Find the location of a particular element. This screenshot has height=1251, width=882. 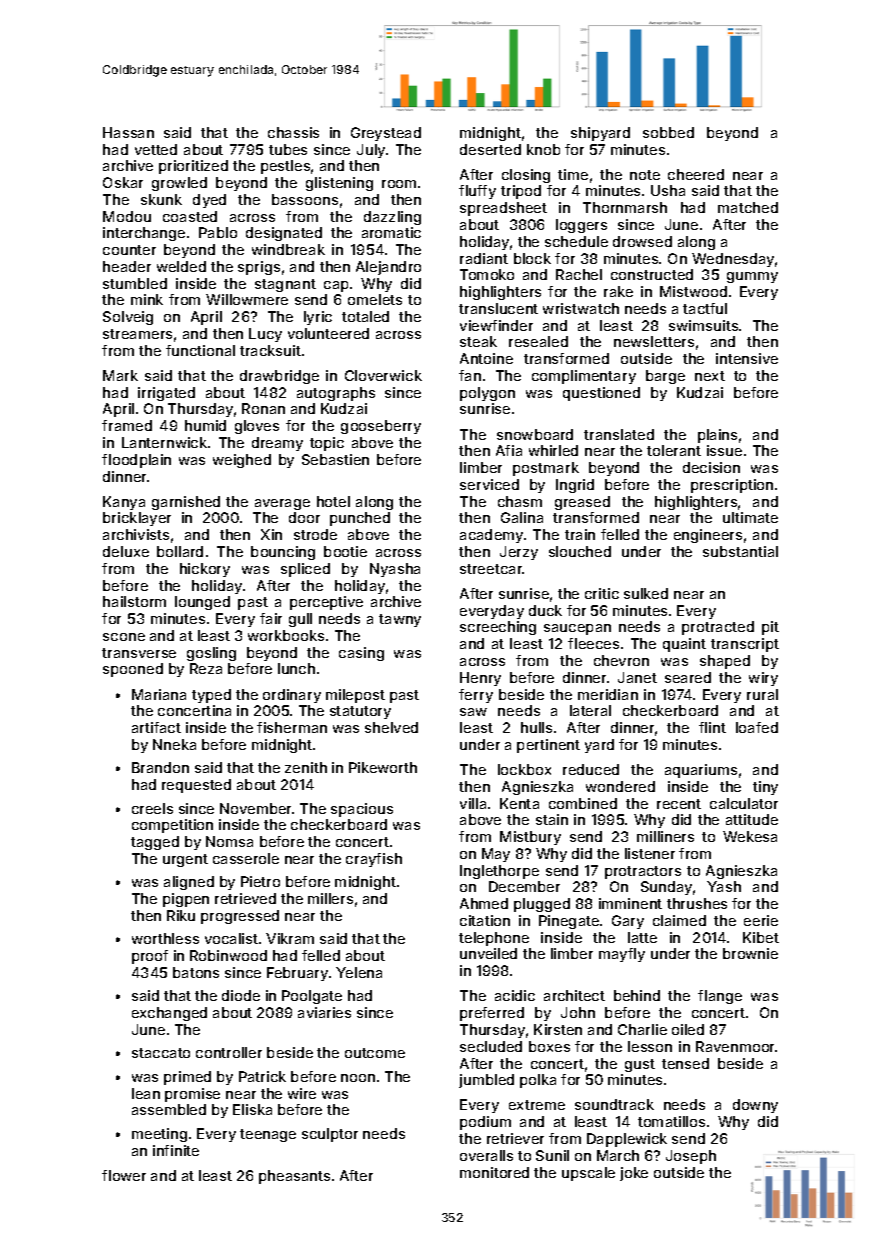

sobbed is located at coordinates (668, 132).
